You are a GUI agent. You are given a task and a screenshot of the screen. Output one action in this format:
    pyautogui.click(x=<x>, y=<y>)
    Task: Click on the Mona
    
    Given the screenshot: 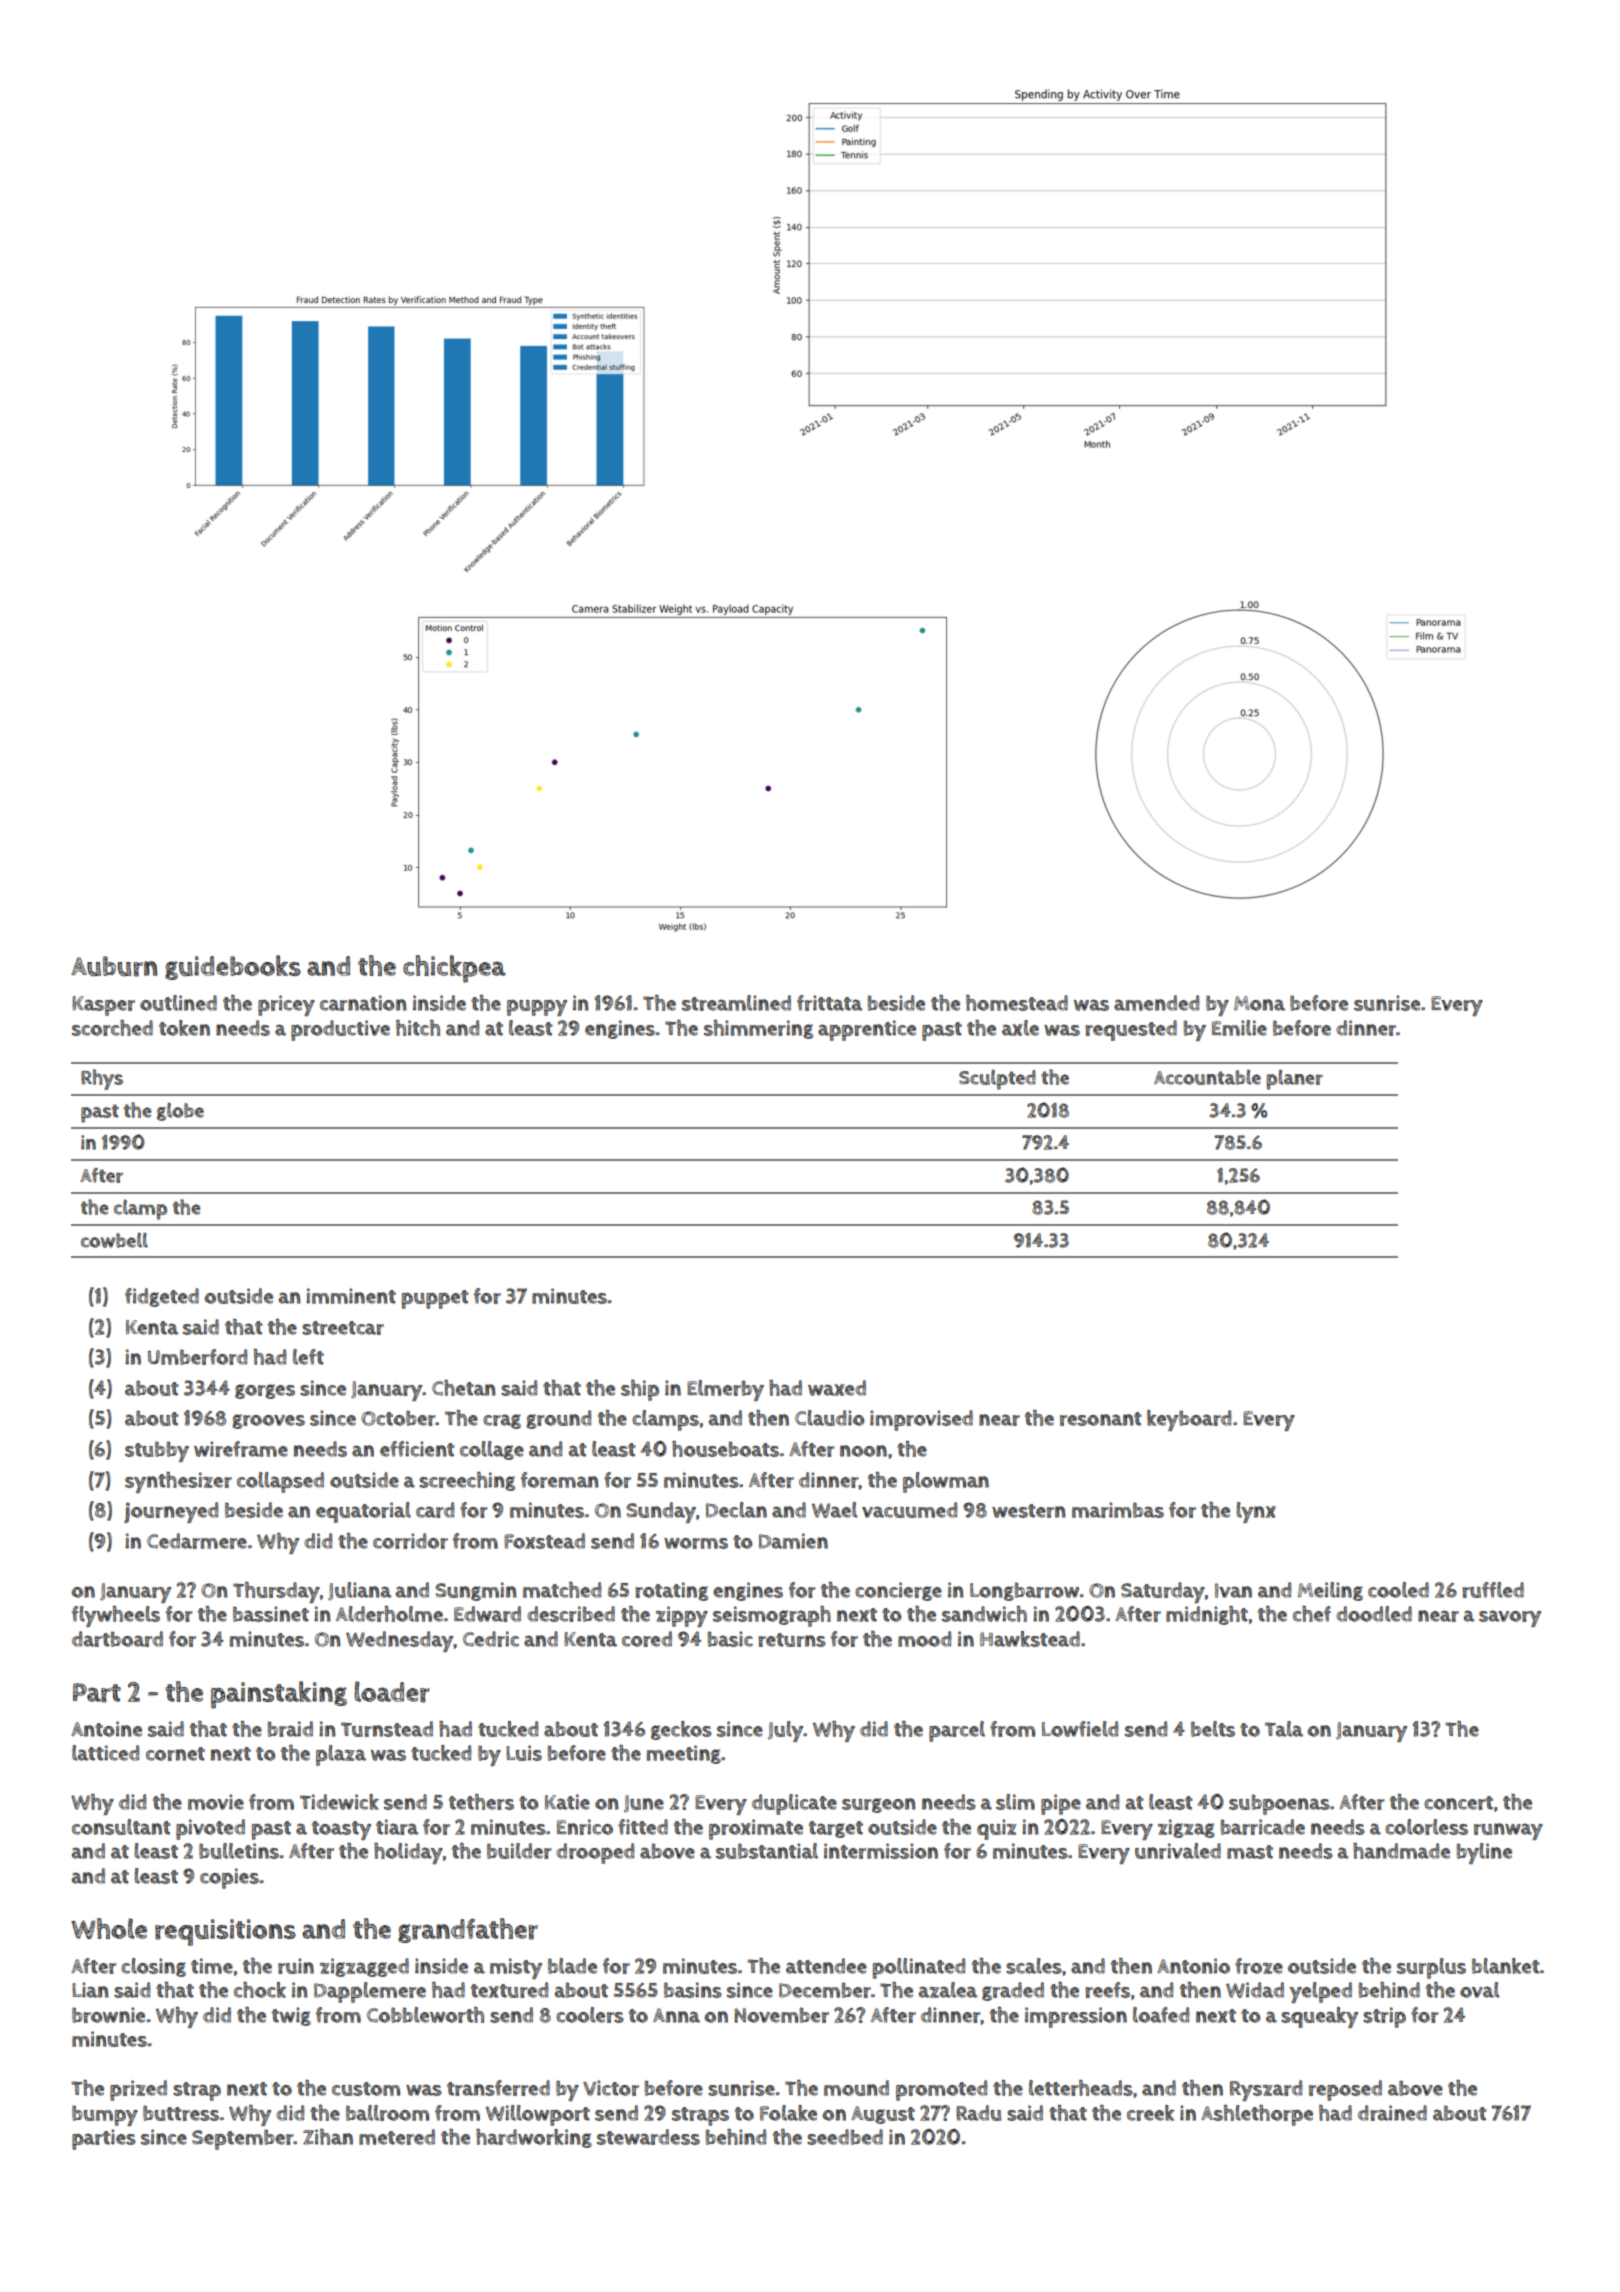 What is the action you would take?
    pyautogui.click(x=1259, y=1003)
